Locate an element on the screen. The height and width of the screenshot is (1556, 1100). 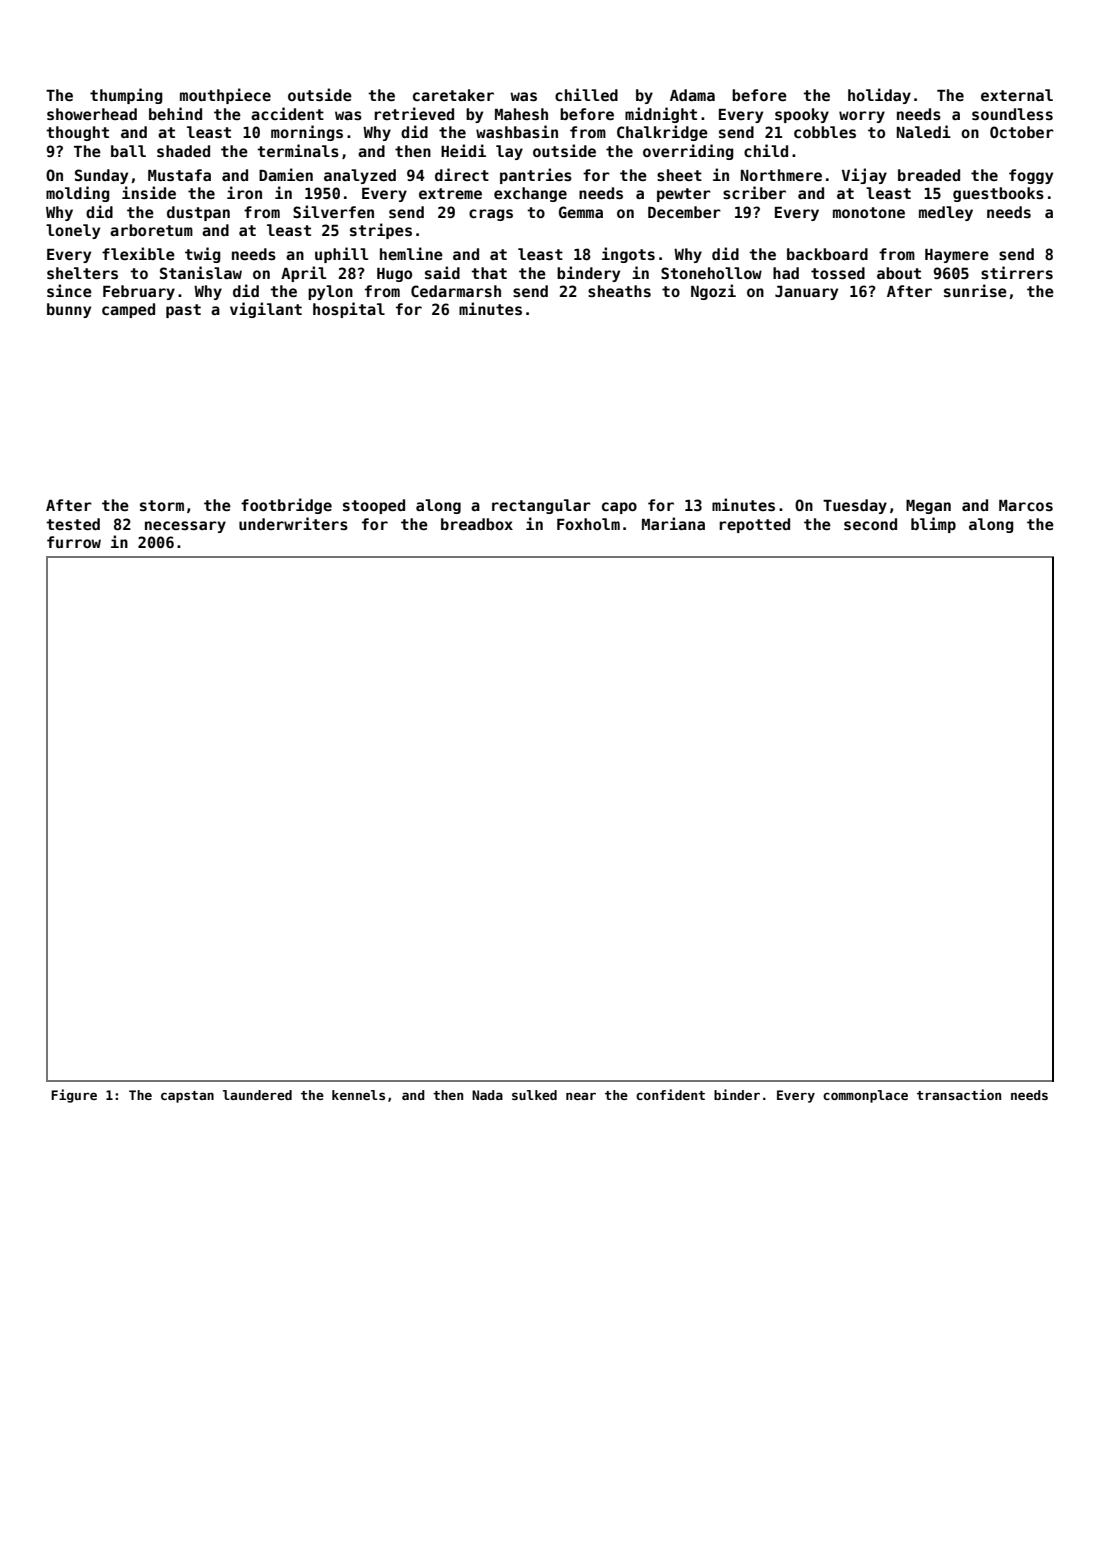
capo is located at coordinates (619, 508).
